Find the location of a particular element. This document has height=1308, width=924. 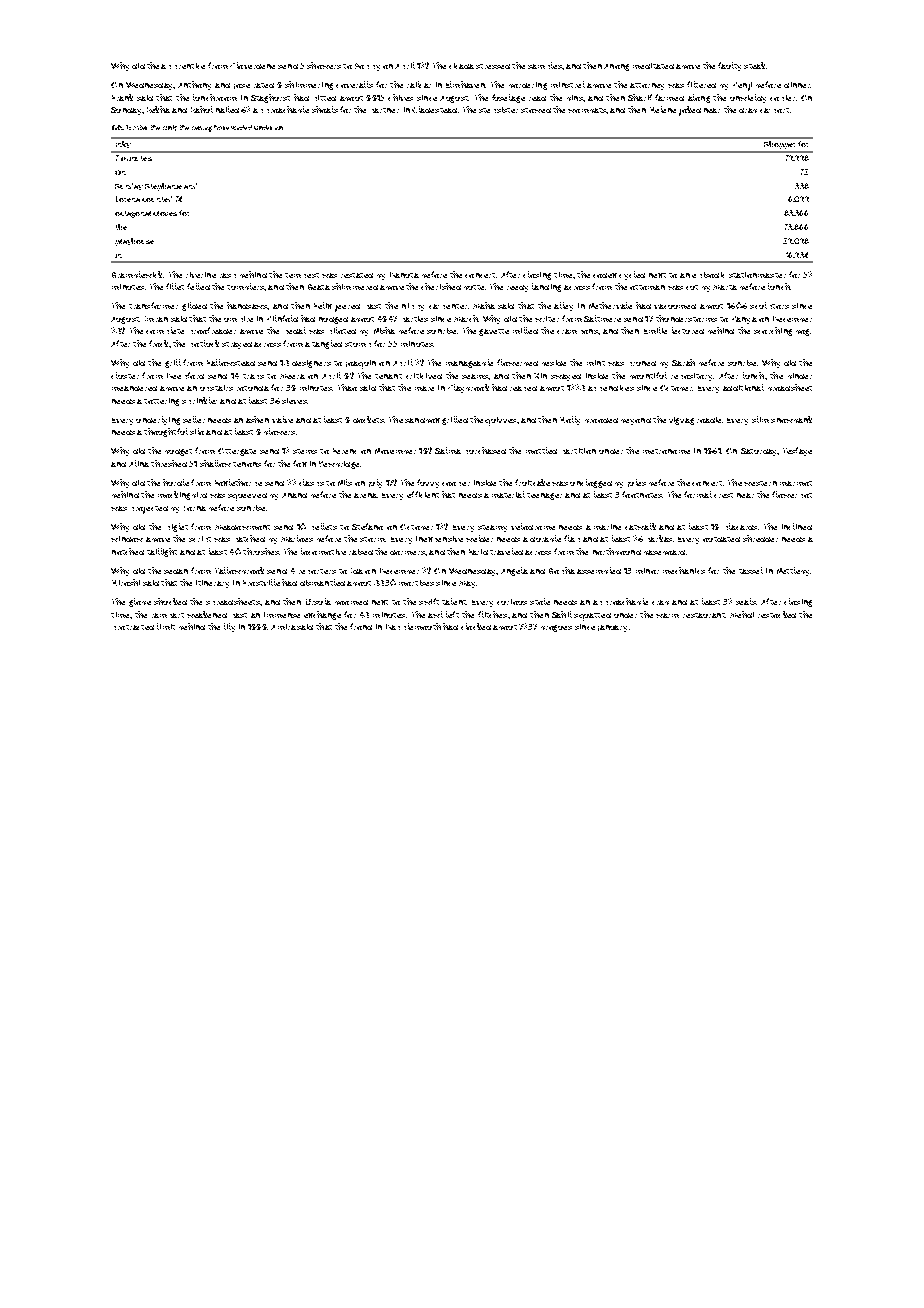

meditated is located at coordinates (653, 66).
